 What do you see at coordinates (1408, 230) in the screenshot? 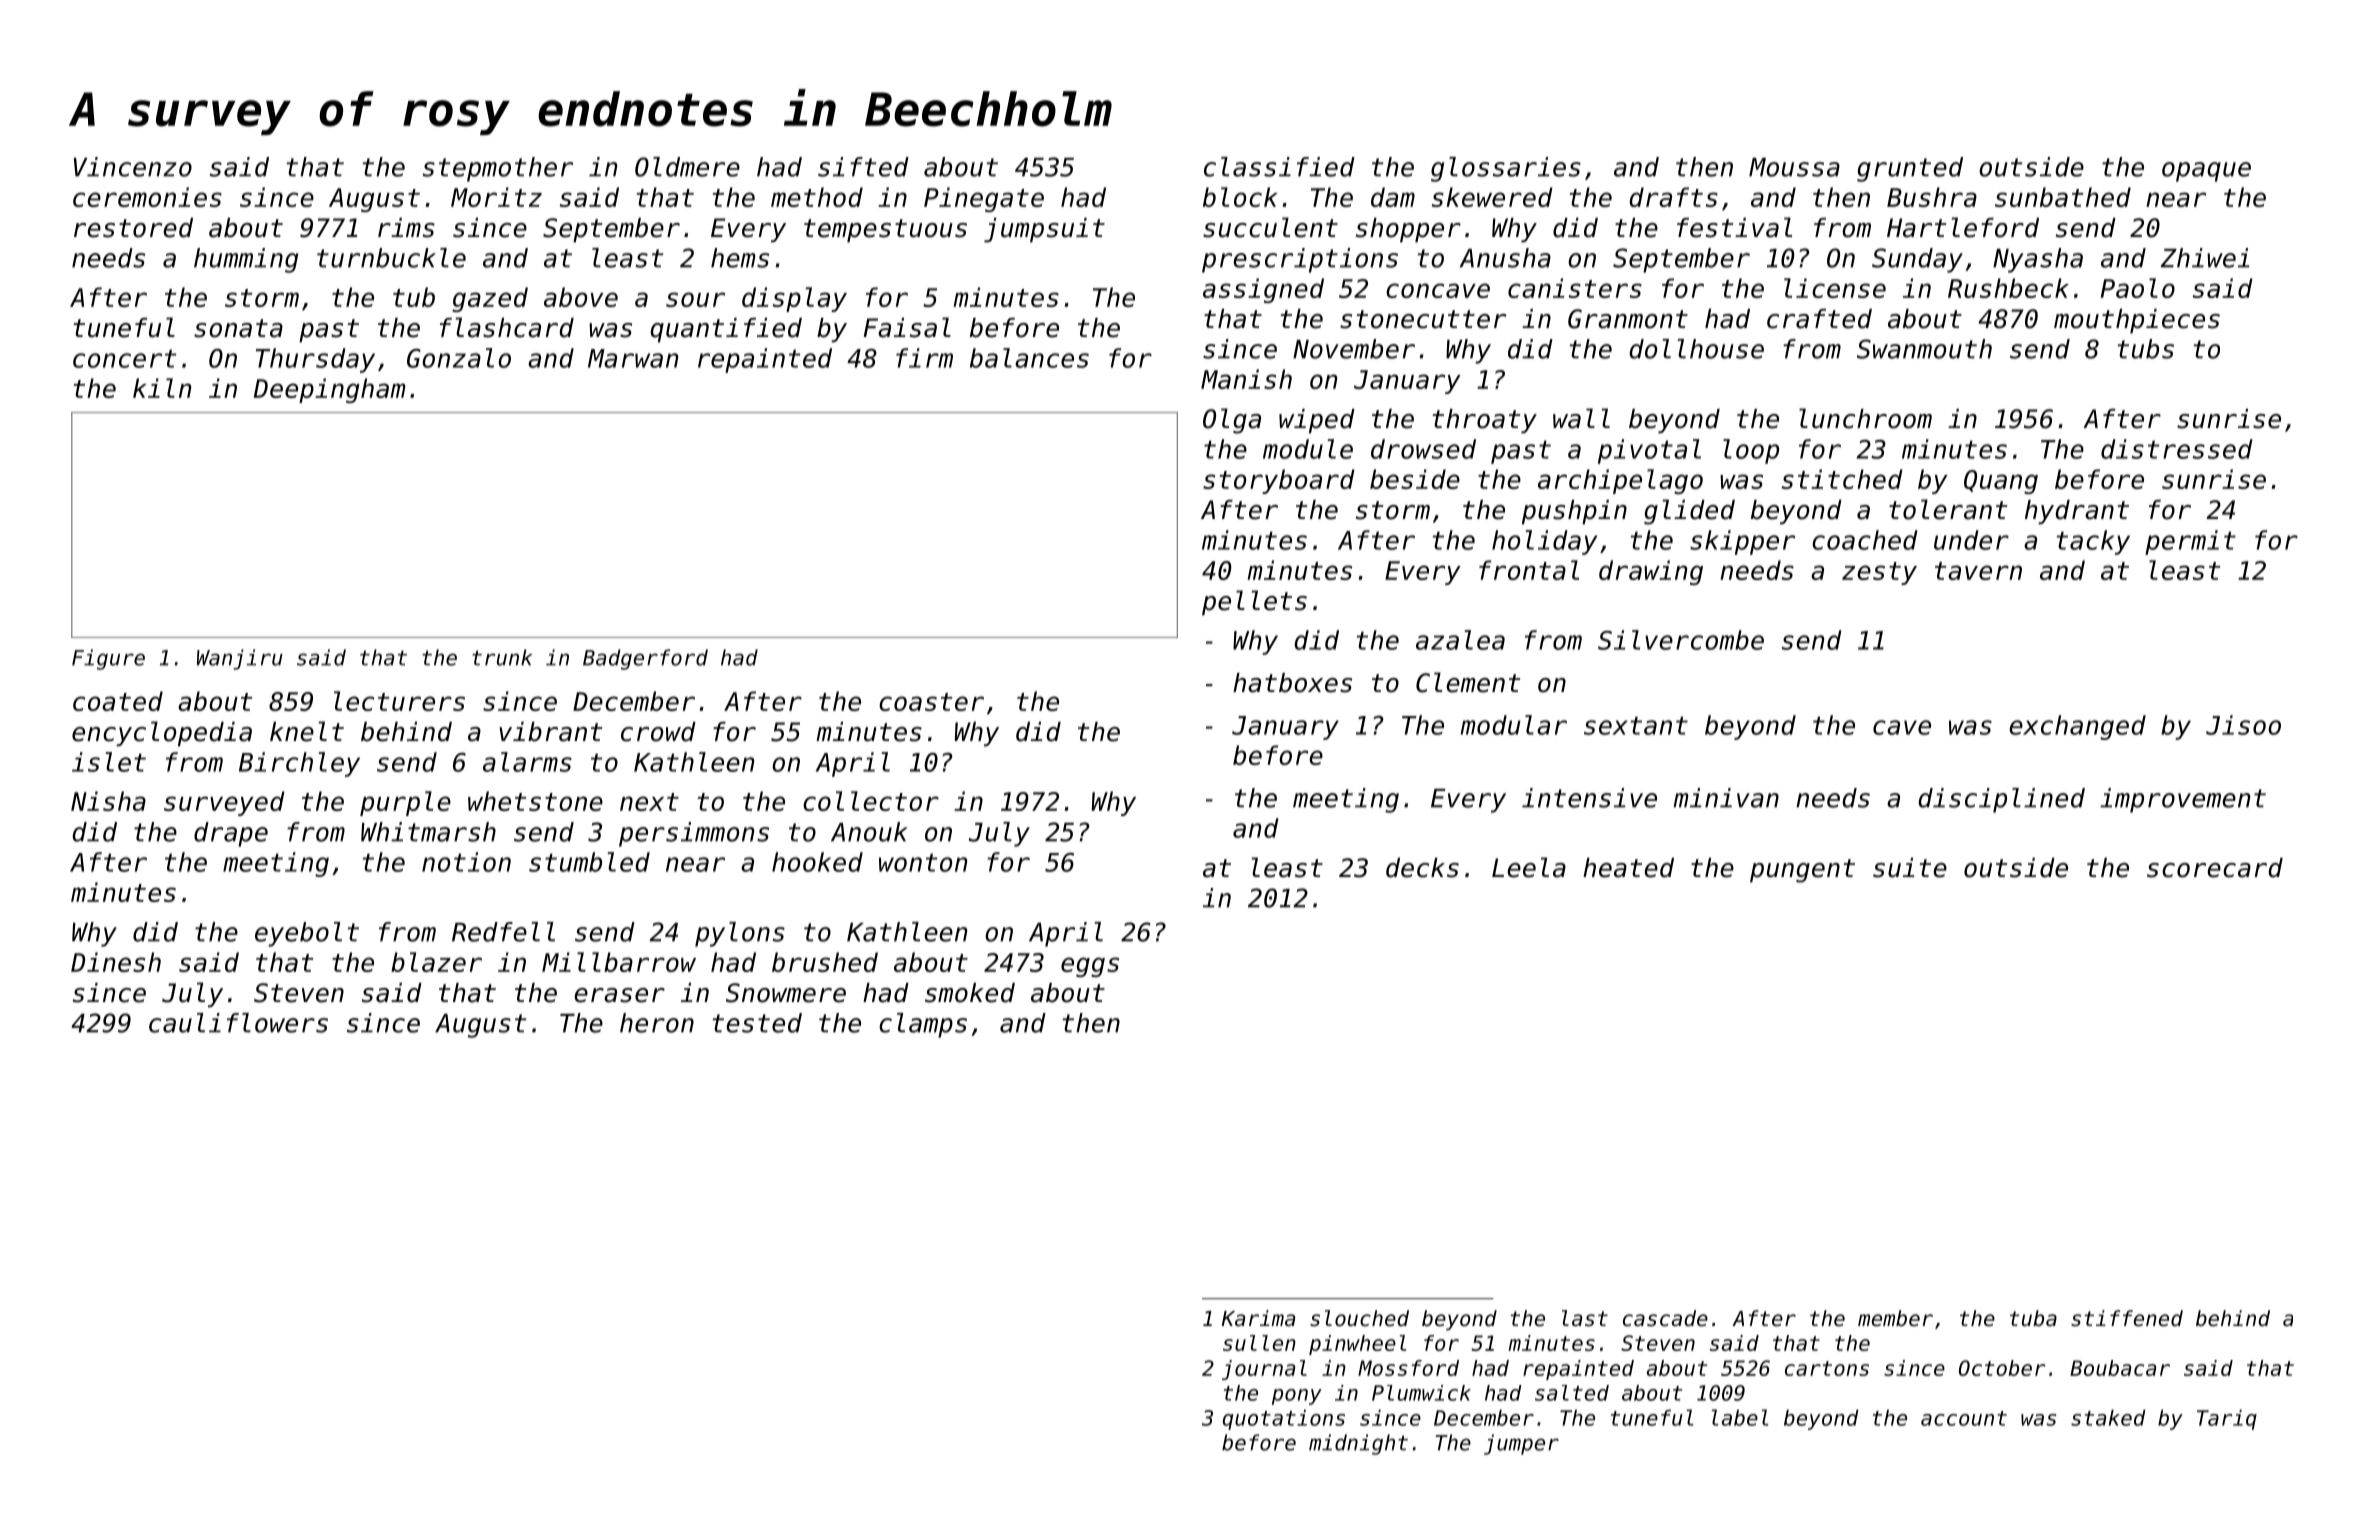
I see `shopper` at bounding box center [1408, 230].
